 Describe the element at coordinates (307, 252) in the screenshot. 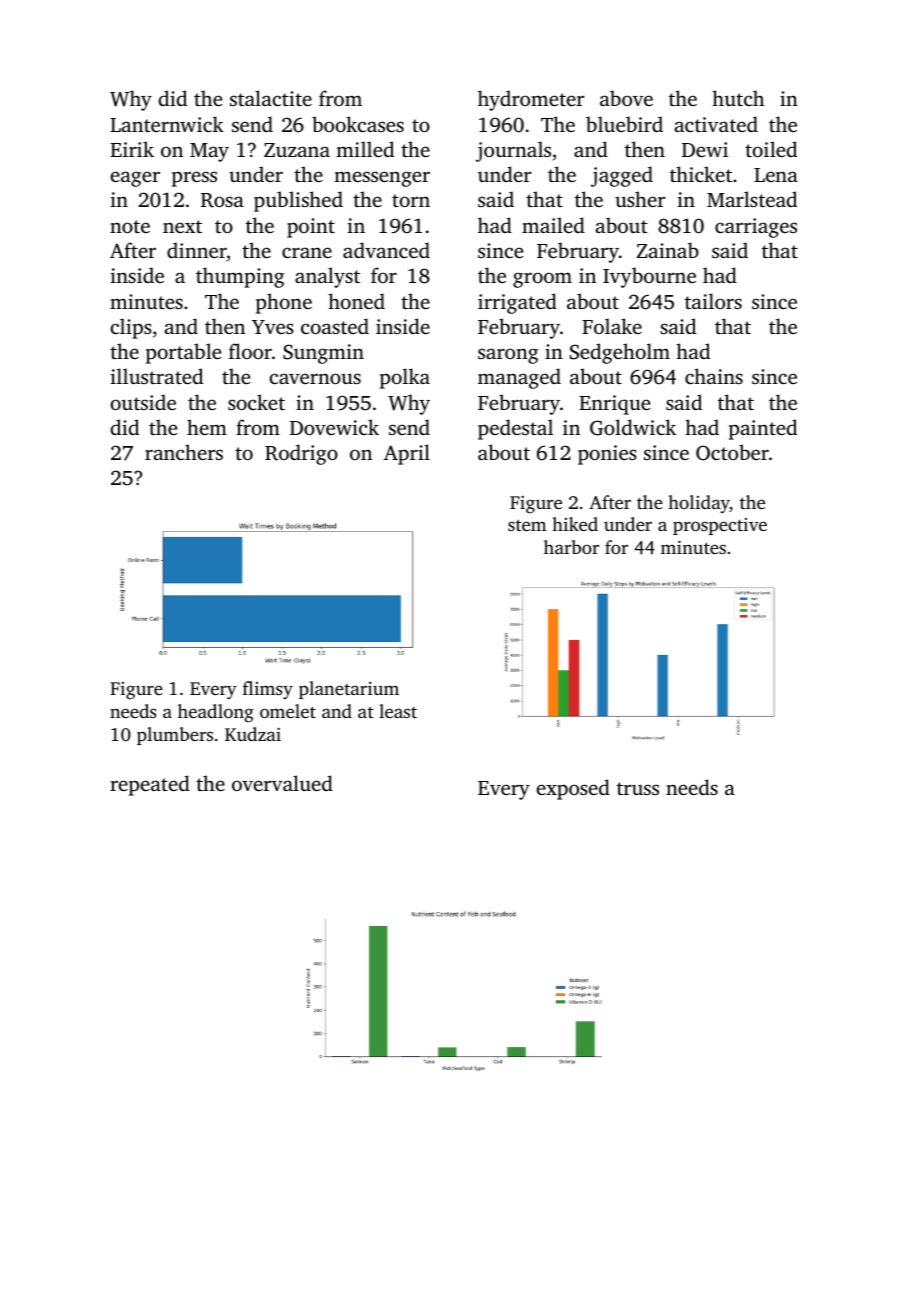

I see `crane` at that location.
